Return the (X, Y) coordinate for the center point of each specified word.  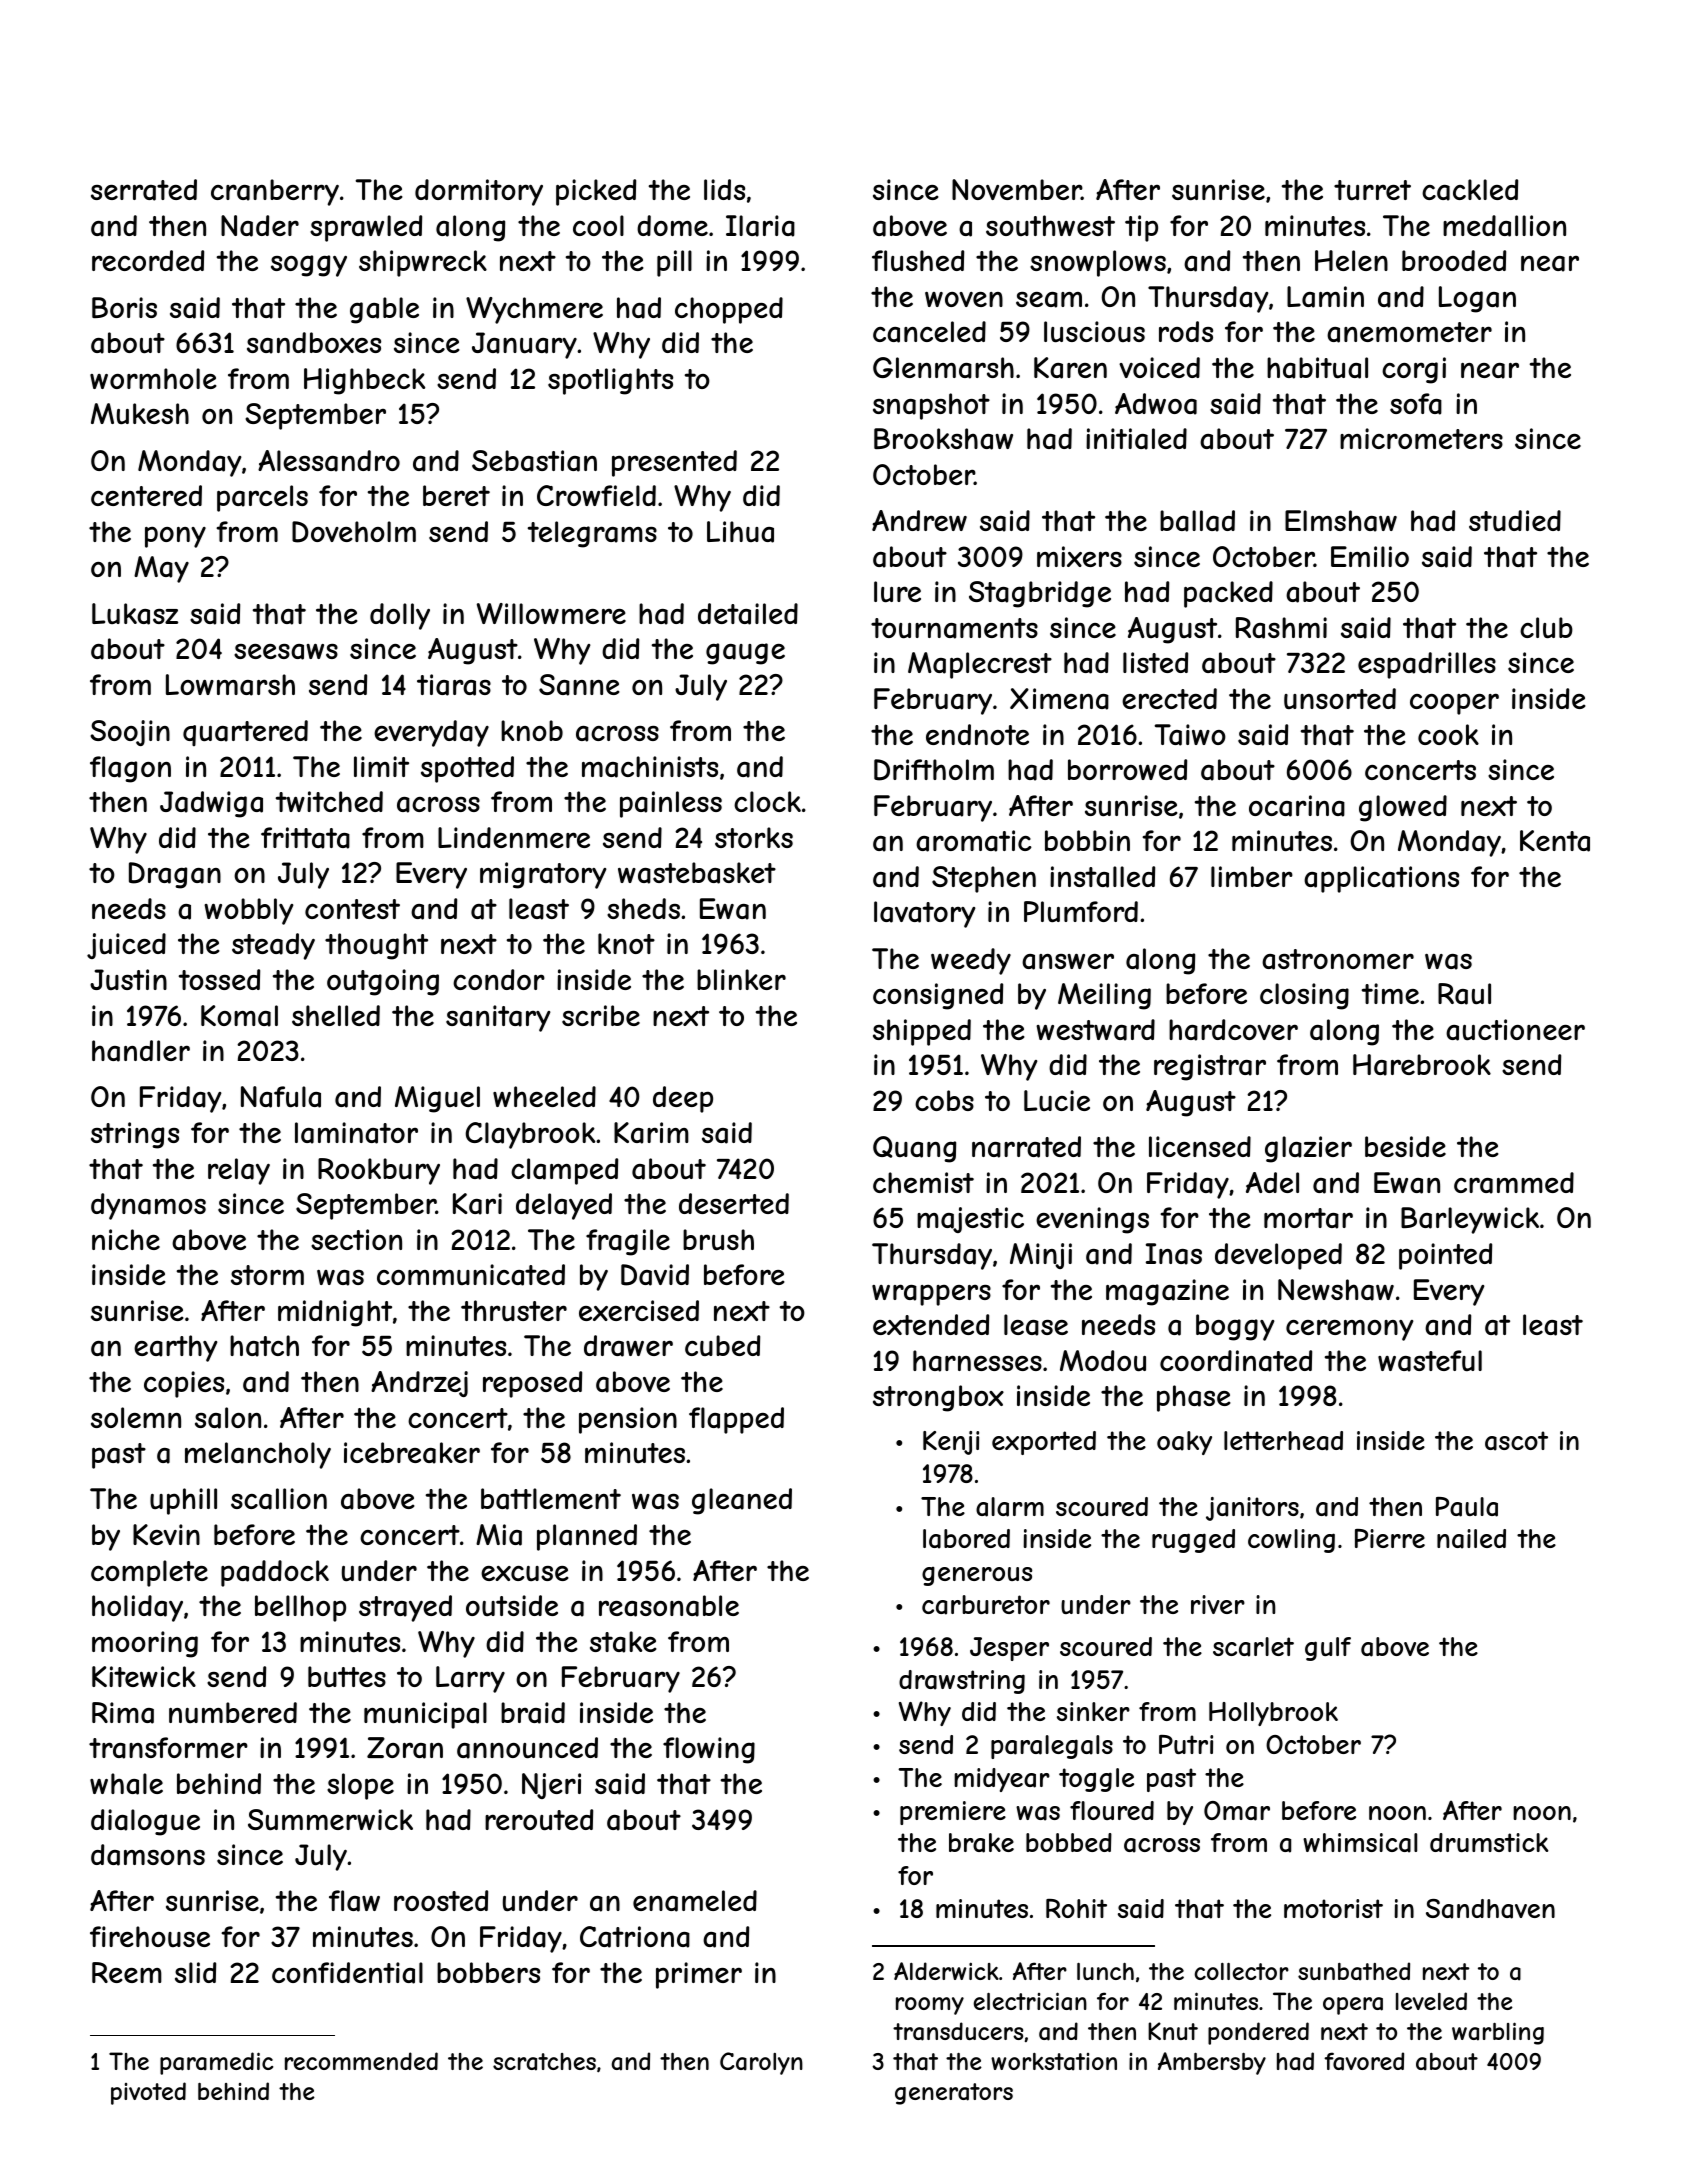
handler (141, 1051)
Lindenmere (514, 837)
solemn (136, 1417)
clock (767, 801)
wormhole (153, 378)
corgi (1414, 370)
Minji (1041, 1256)
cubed (722, 1345)
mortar (1308, 1218)
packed (1228, 594)
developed (1278, 1256)
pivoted (148, 2093)
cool (598, 225)
